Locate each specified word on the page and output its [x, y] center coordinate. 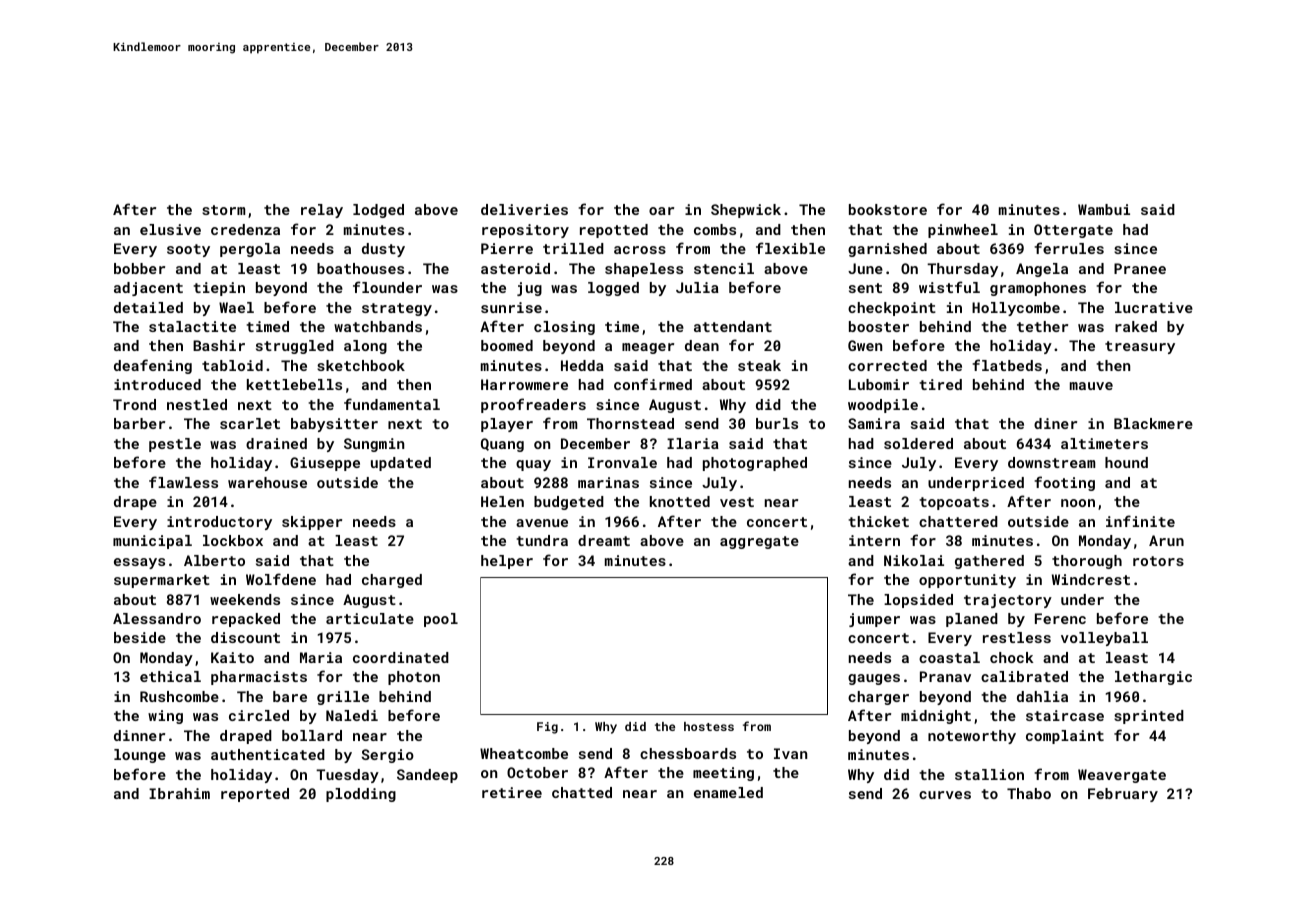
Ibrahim [179, 793]
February [1123, 795]
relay [322, 211]
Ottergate [1073, 231]
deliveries [524, 209]
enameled [728, 792]
